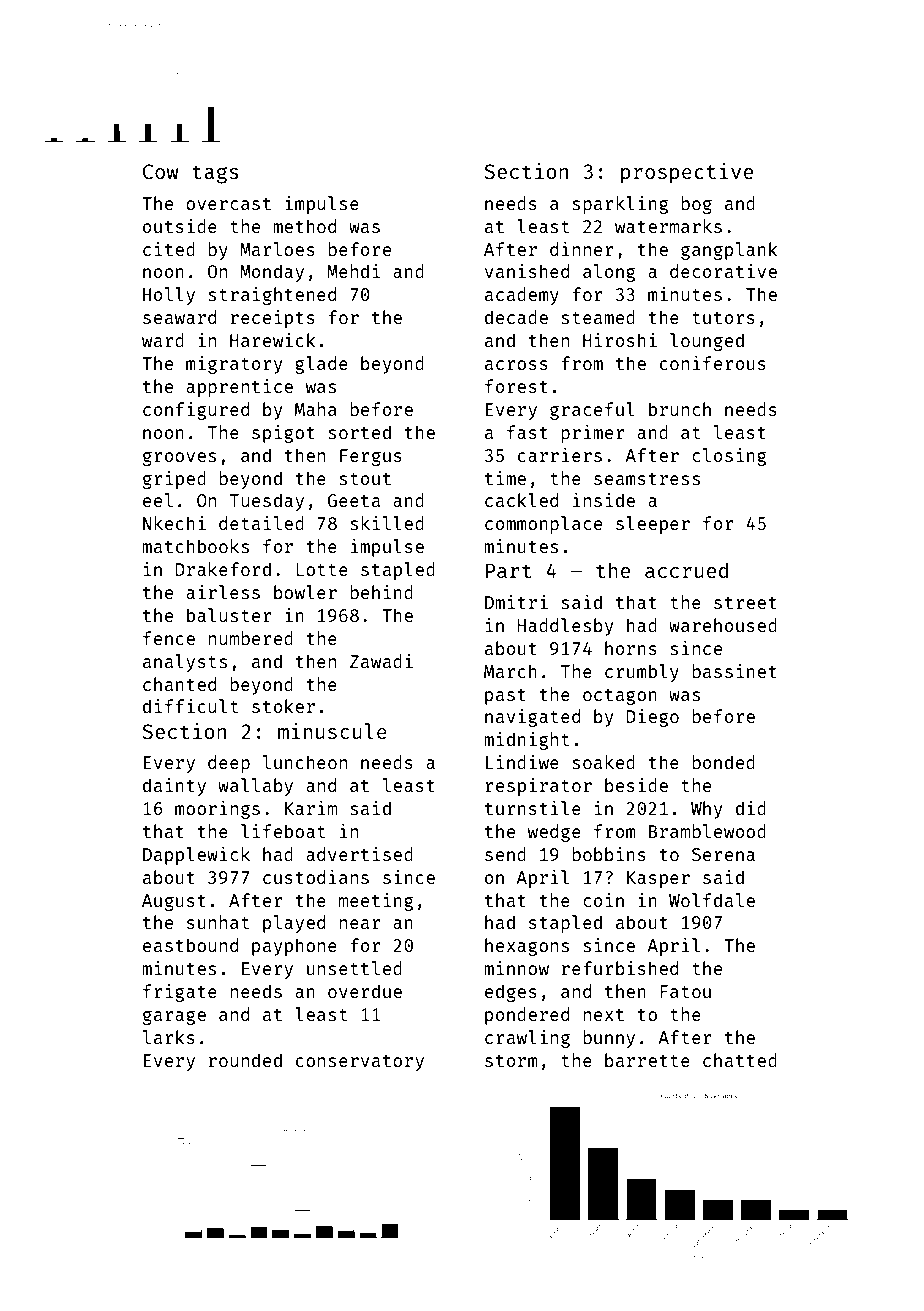  What do you see at coordinates (304, 226) in the page?
I see `method` at bounding box center [304, 226].
